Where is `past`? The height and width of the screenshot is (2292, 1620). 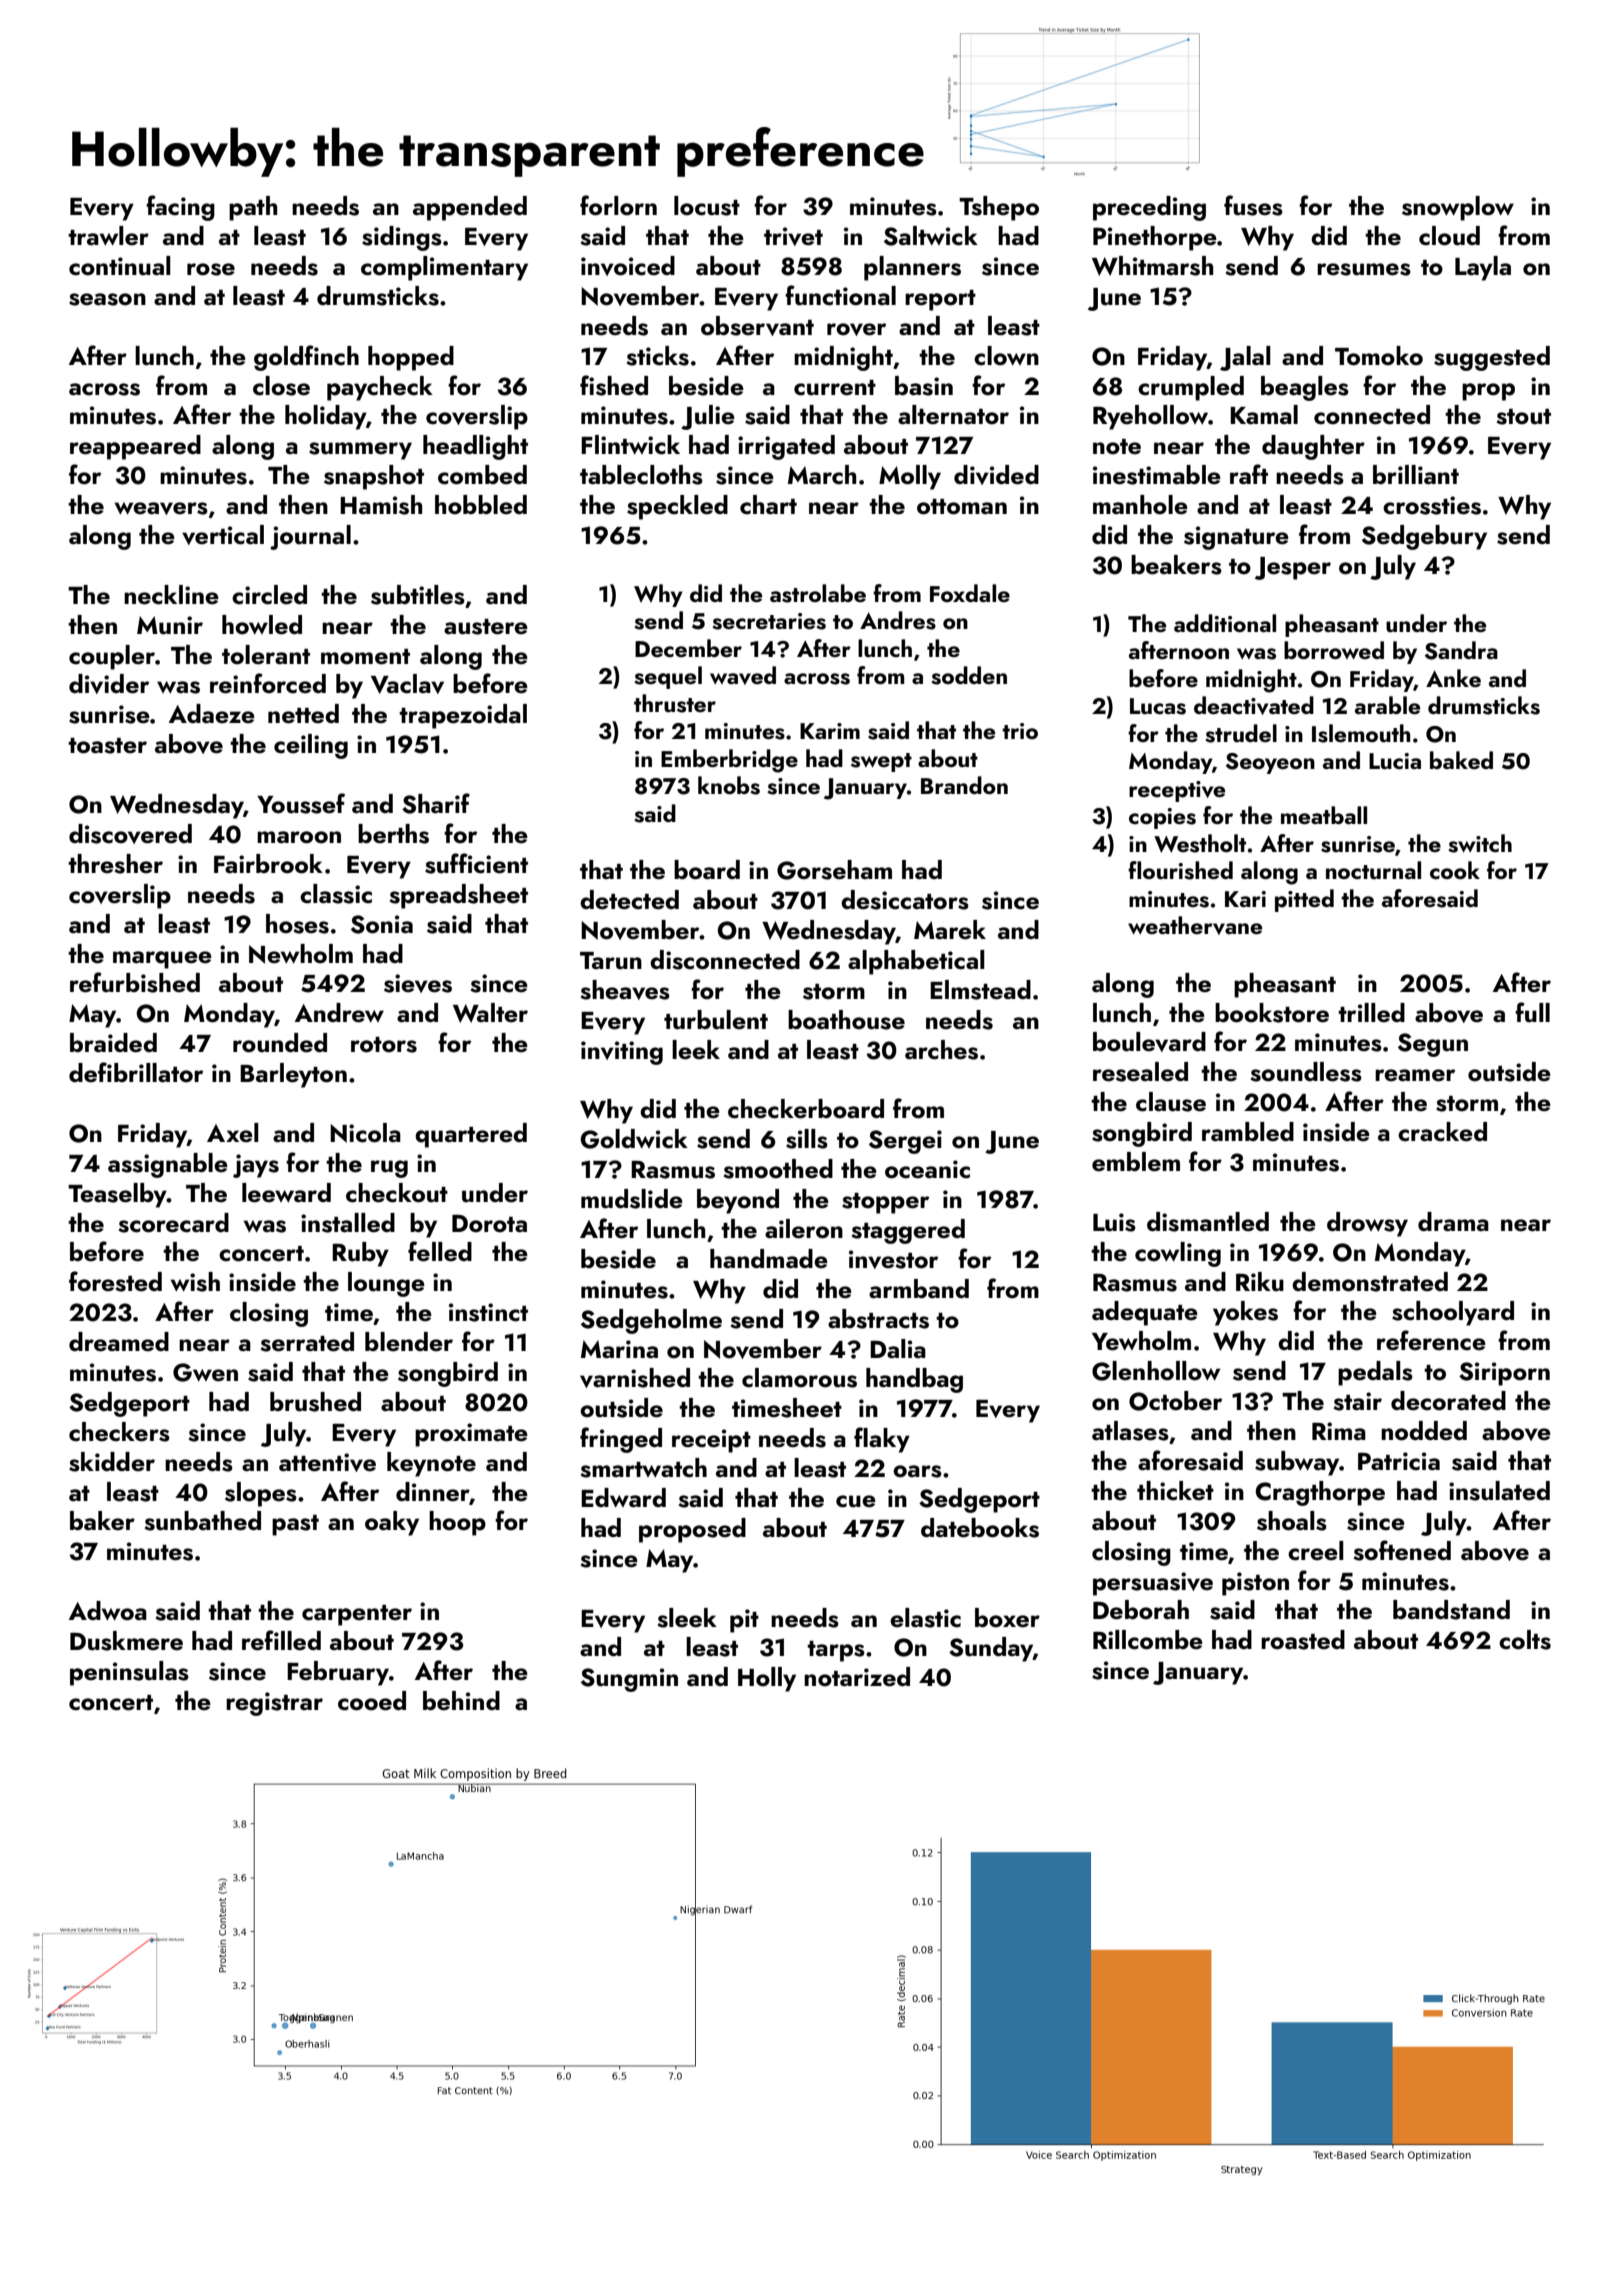
past is located at coordinates (295, 1525).
